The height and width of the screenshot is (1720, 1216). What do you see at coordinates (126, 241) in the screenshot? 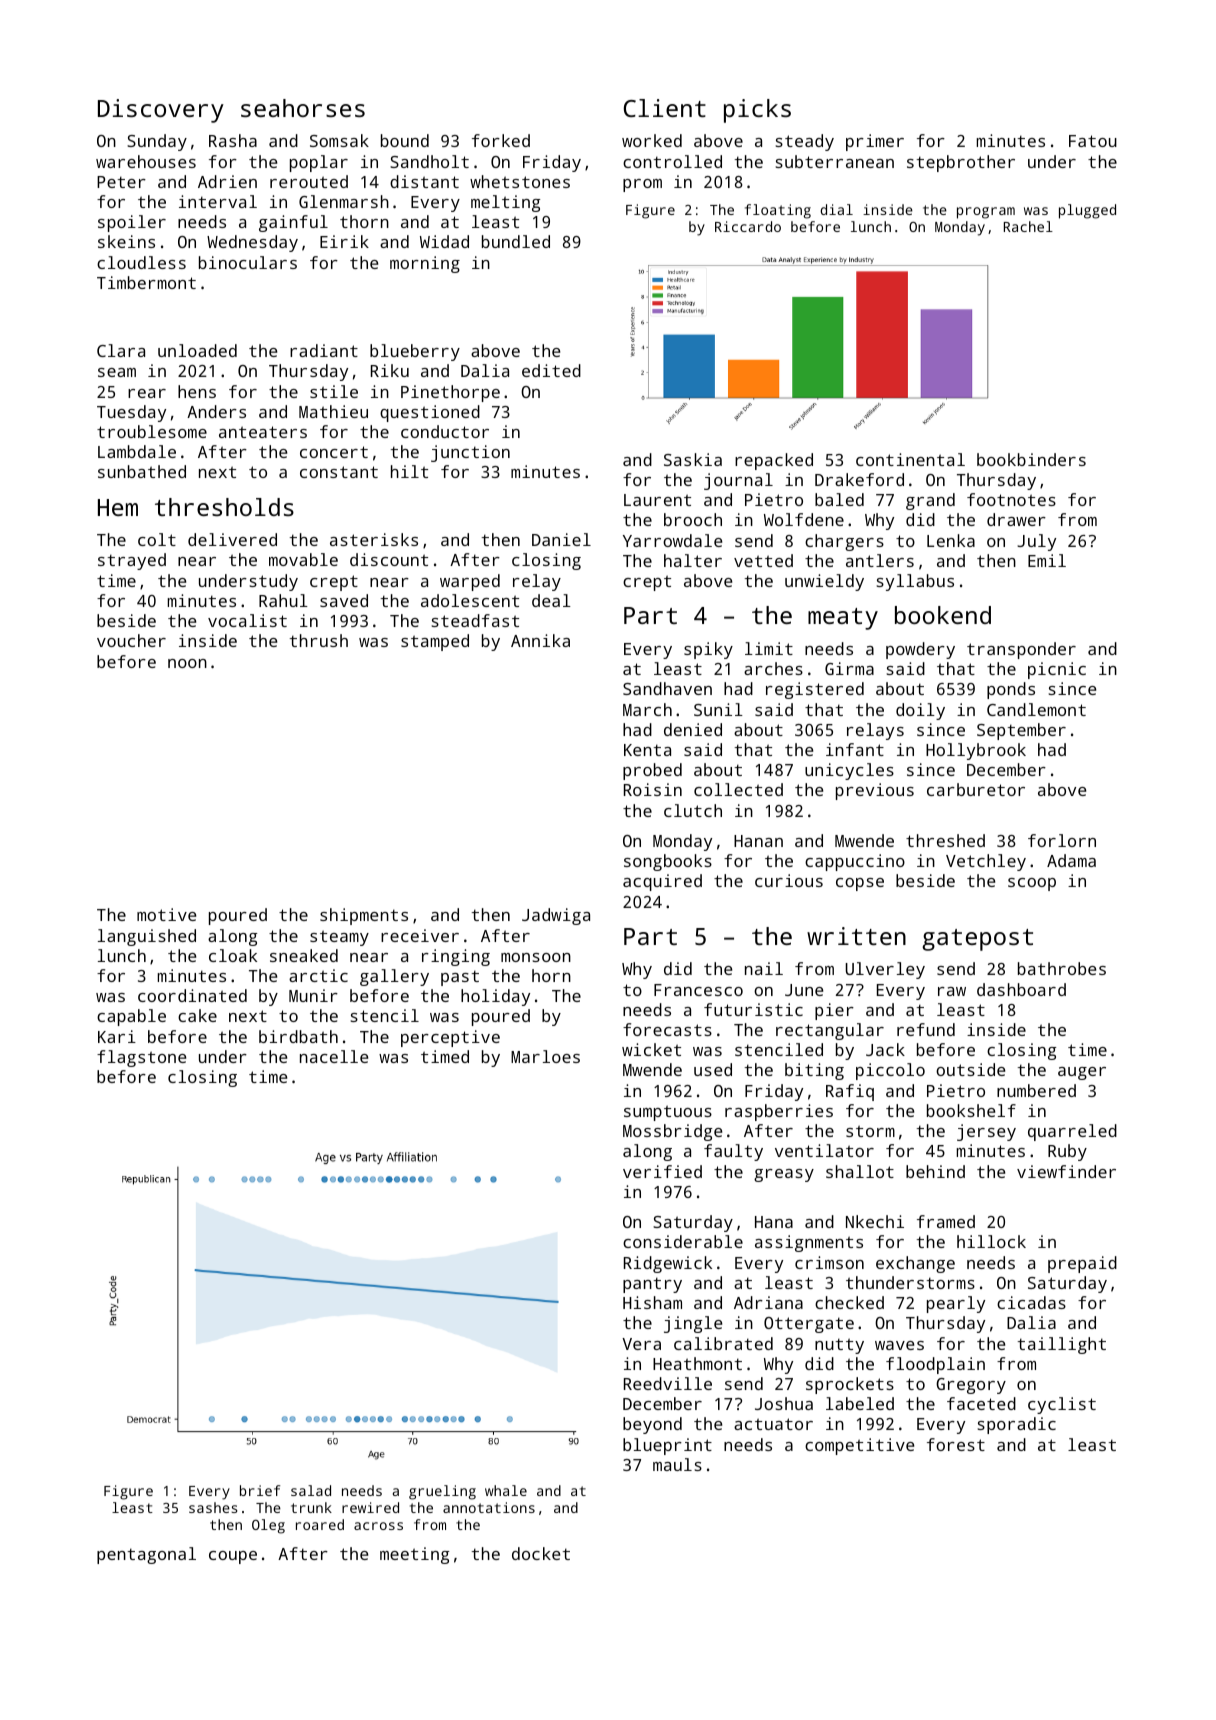
I see `skeins` at bounding box center [126, 241].
